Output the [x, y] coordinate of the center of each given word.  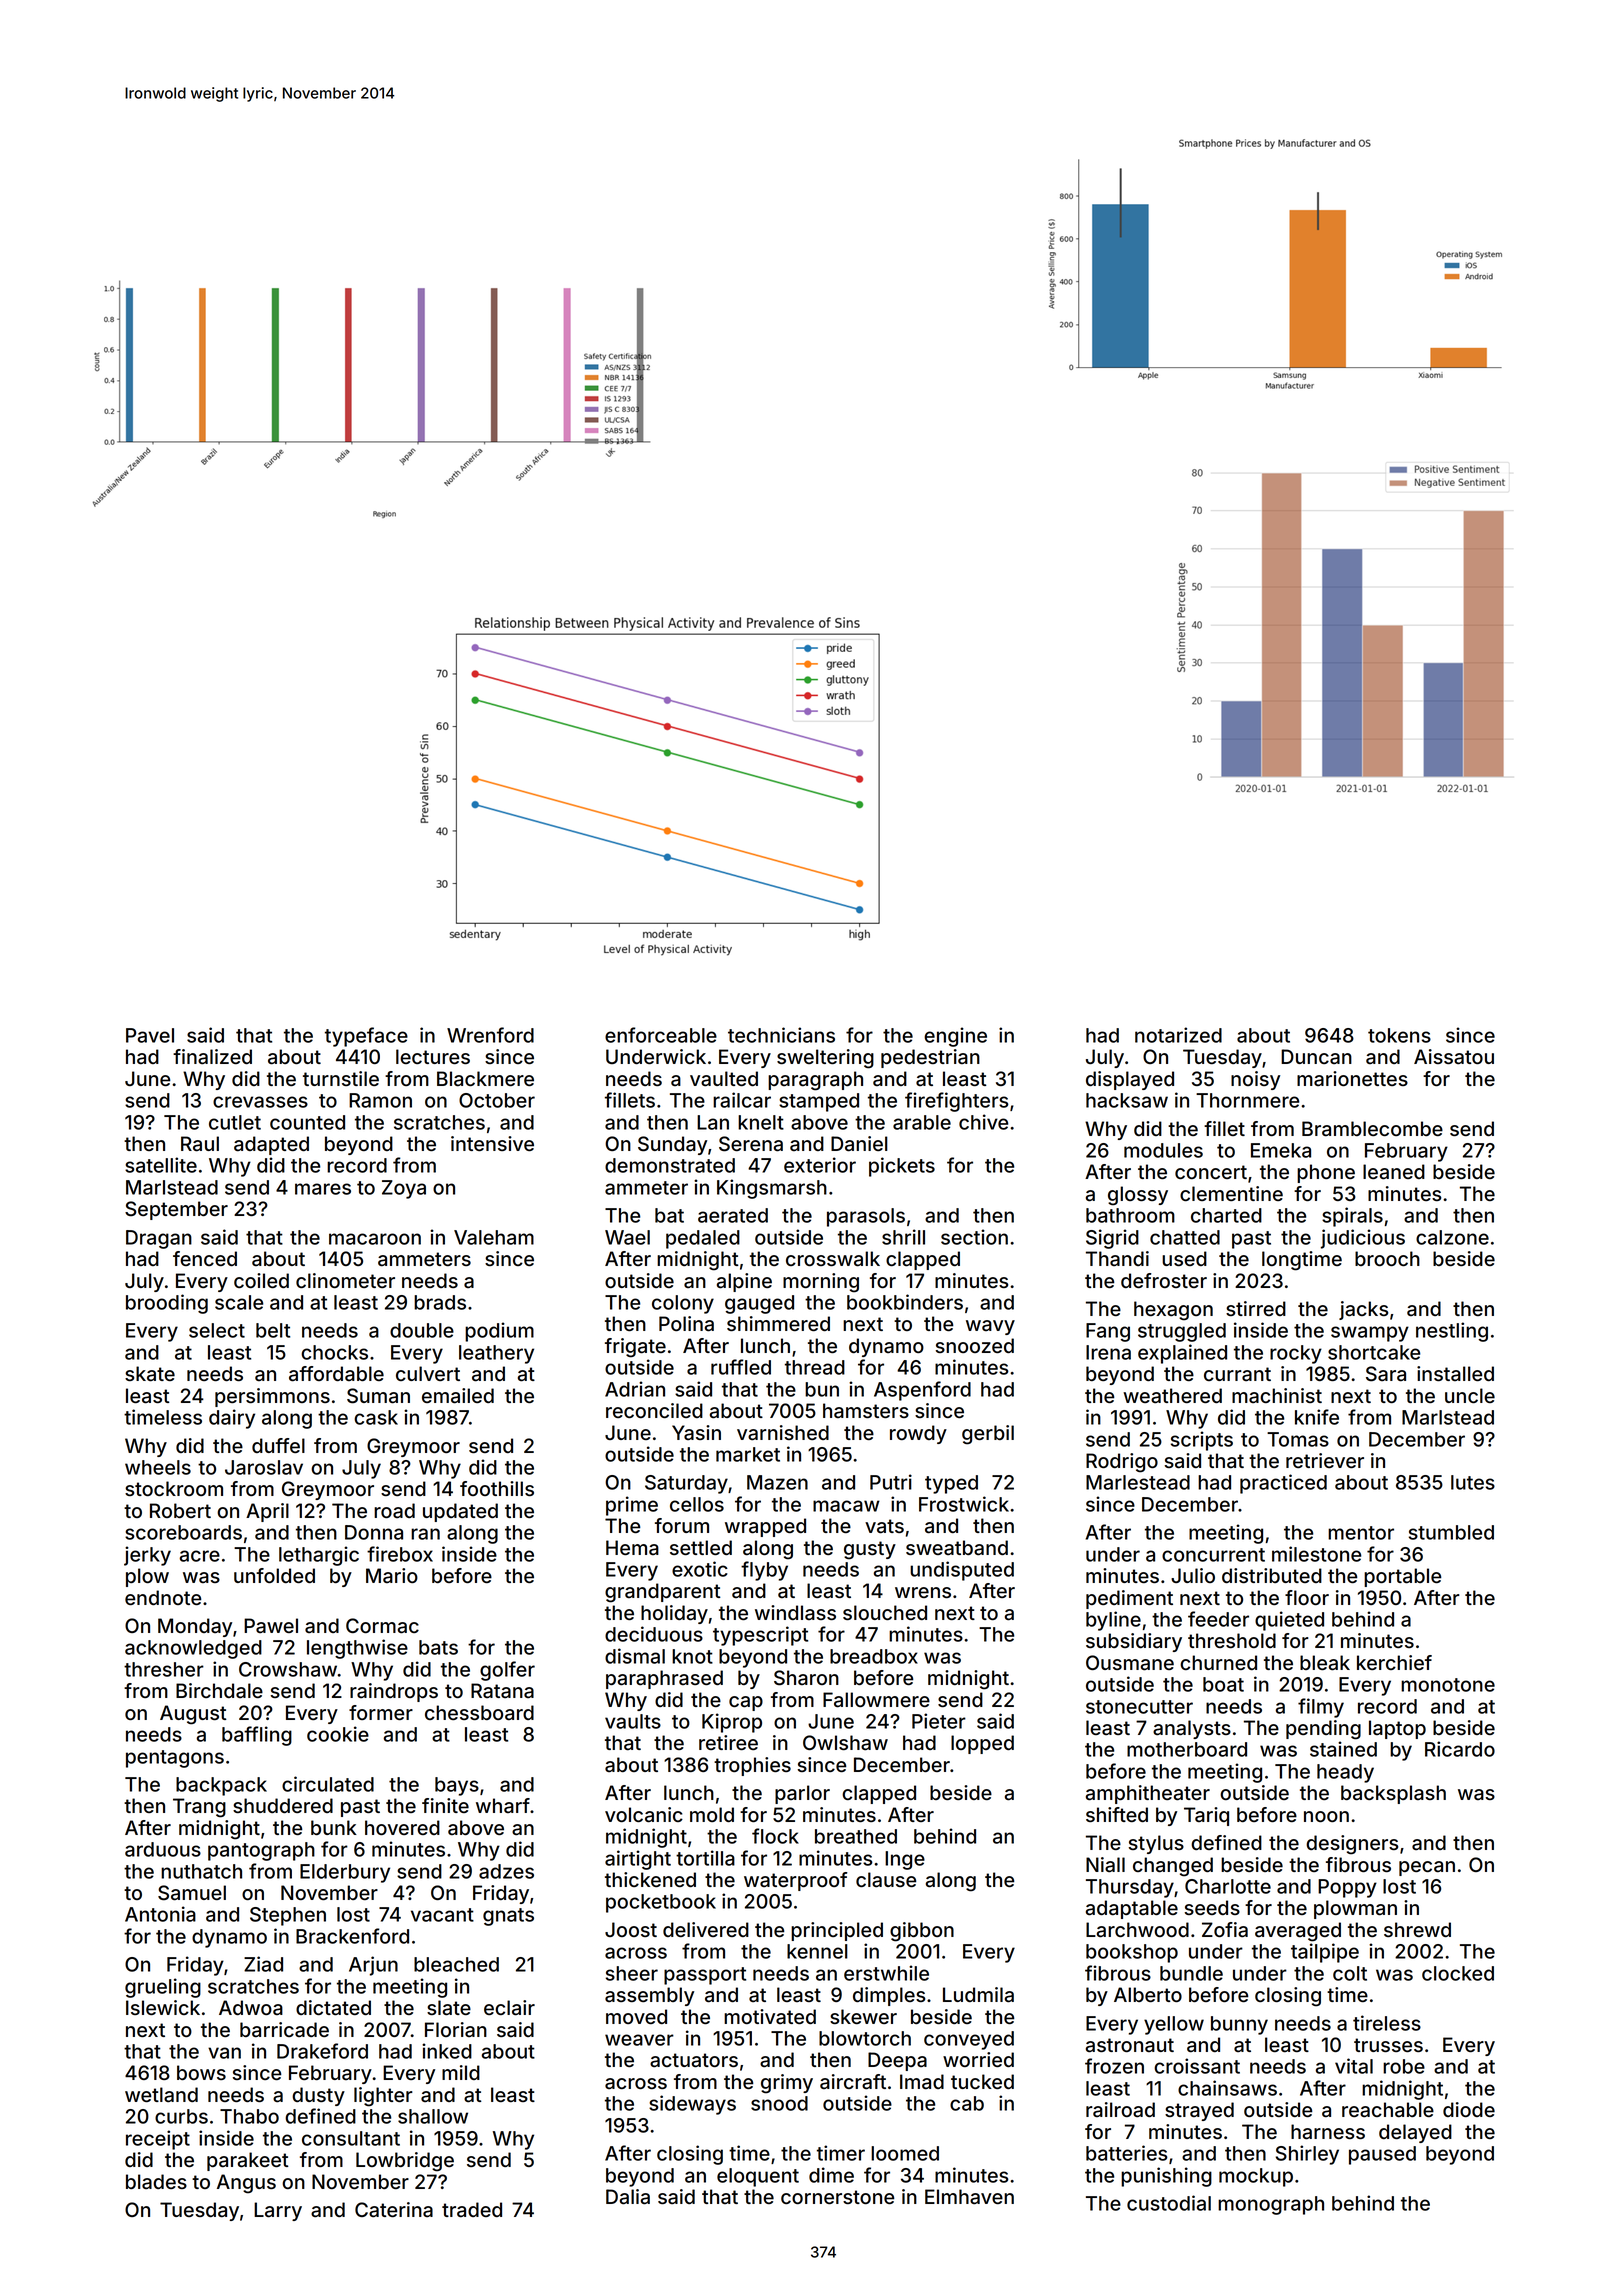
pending [1323, 1730]
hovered [402, 1827]
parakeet [248, 2161]
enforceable [661, 1035]
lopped [982, 1744]
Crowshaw [288, 1669]
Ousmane [1130, 1663]
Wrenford [490, 1035]
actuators [694, 2060]
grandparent [663, 1593]
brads [440, 1302]
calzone [1452, 1237]
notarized [1178, 1035]
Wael [627, 1237]
